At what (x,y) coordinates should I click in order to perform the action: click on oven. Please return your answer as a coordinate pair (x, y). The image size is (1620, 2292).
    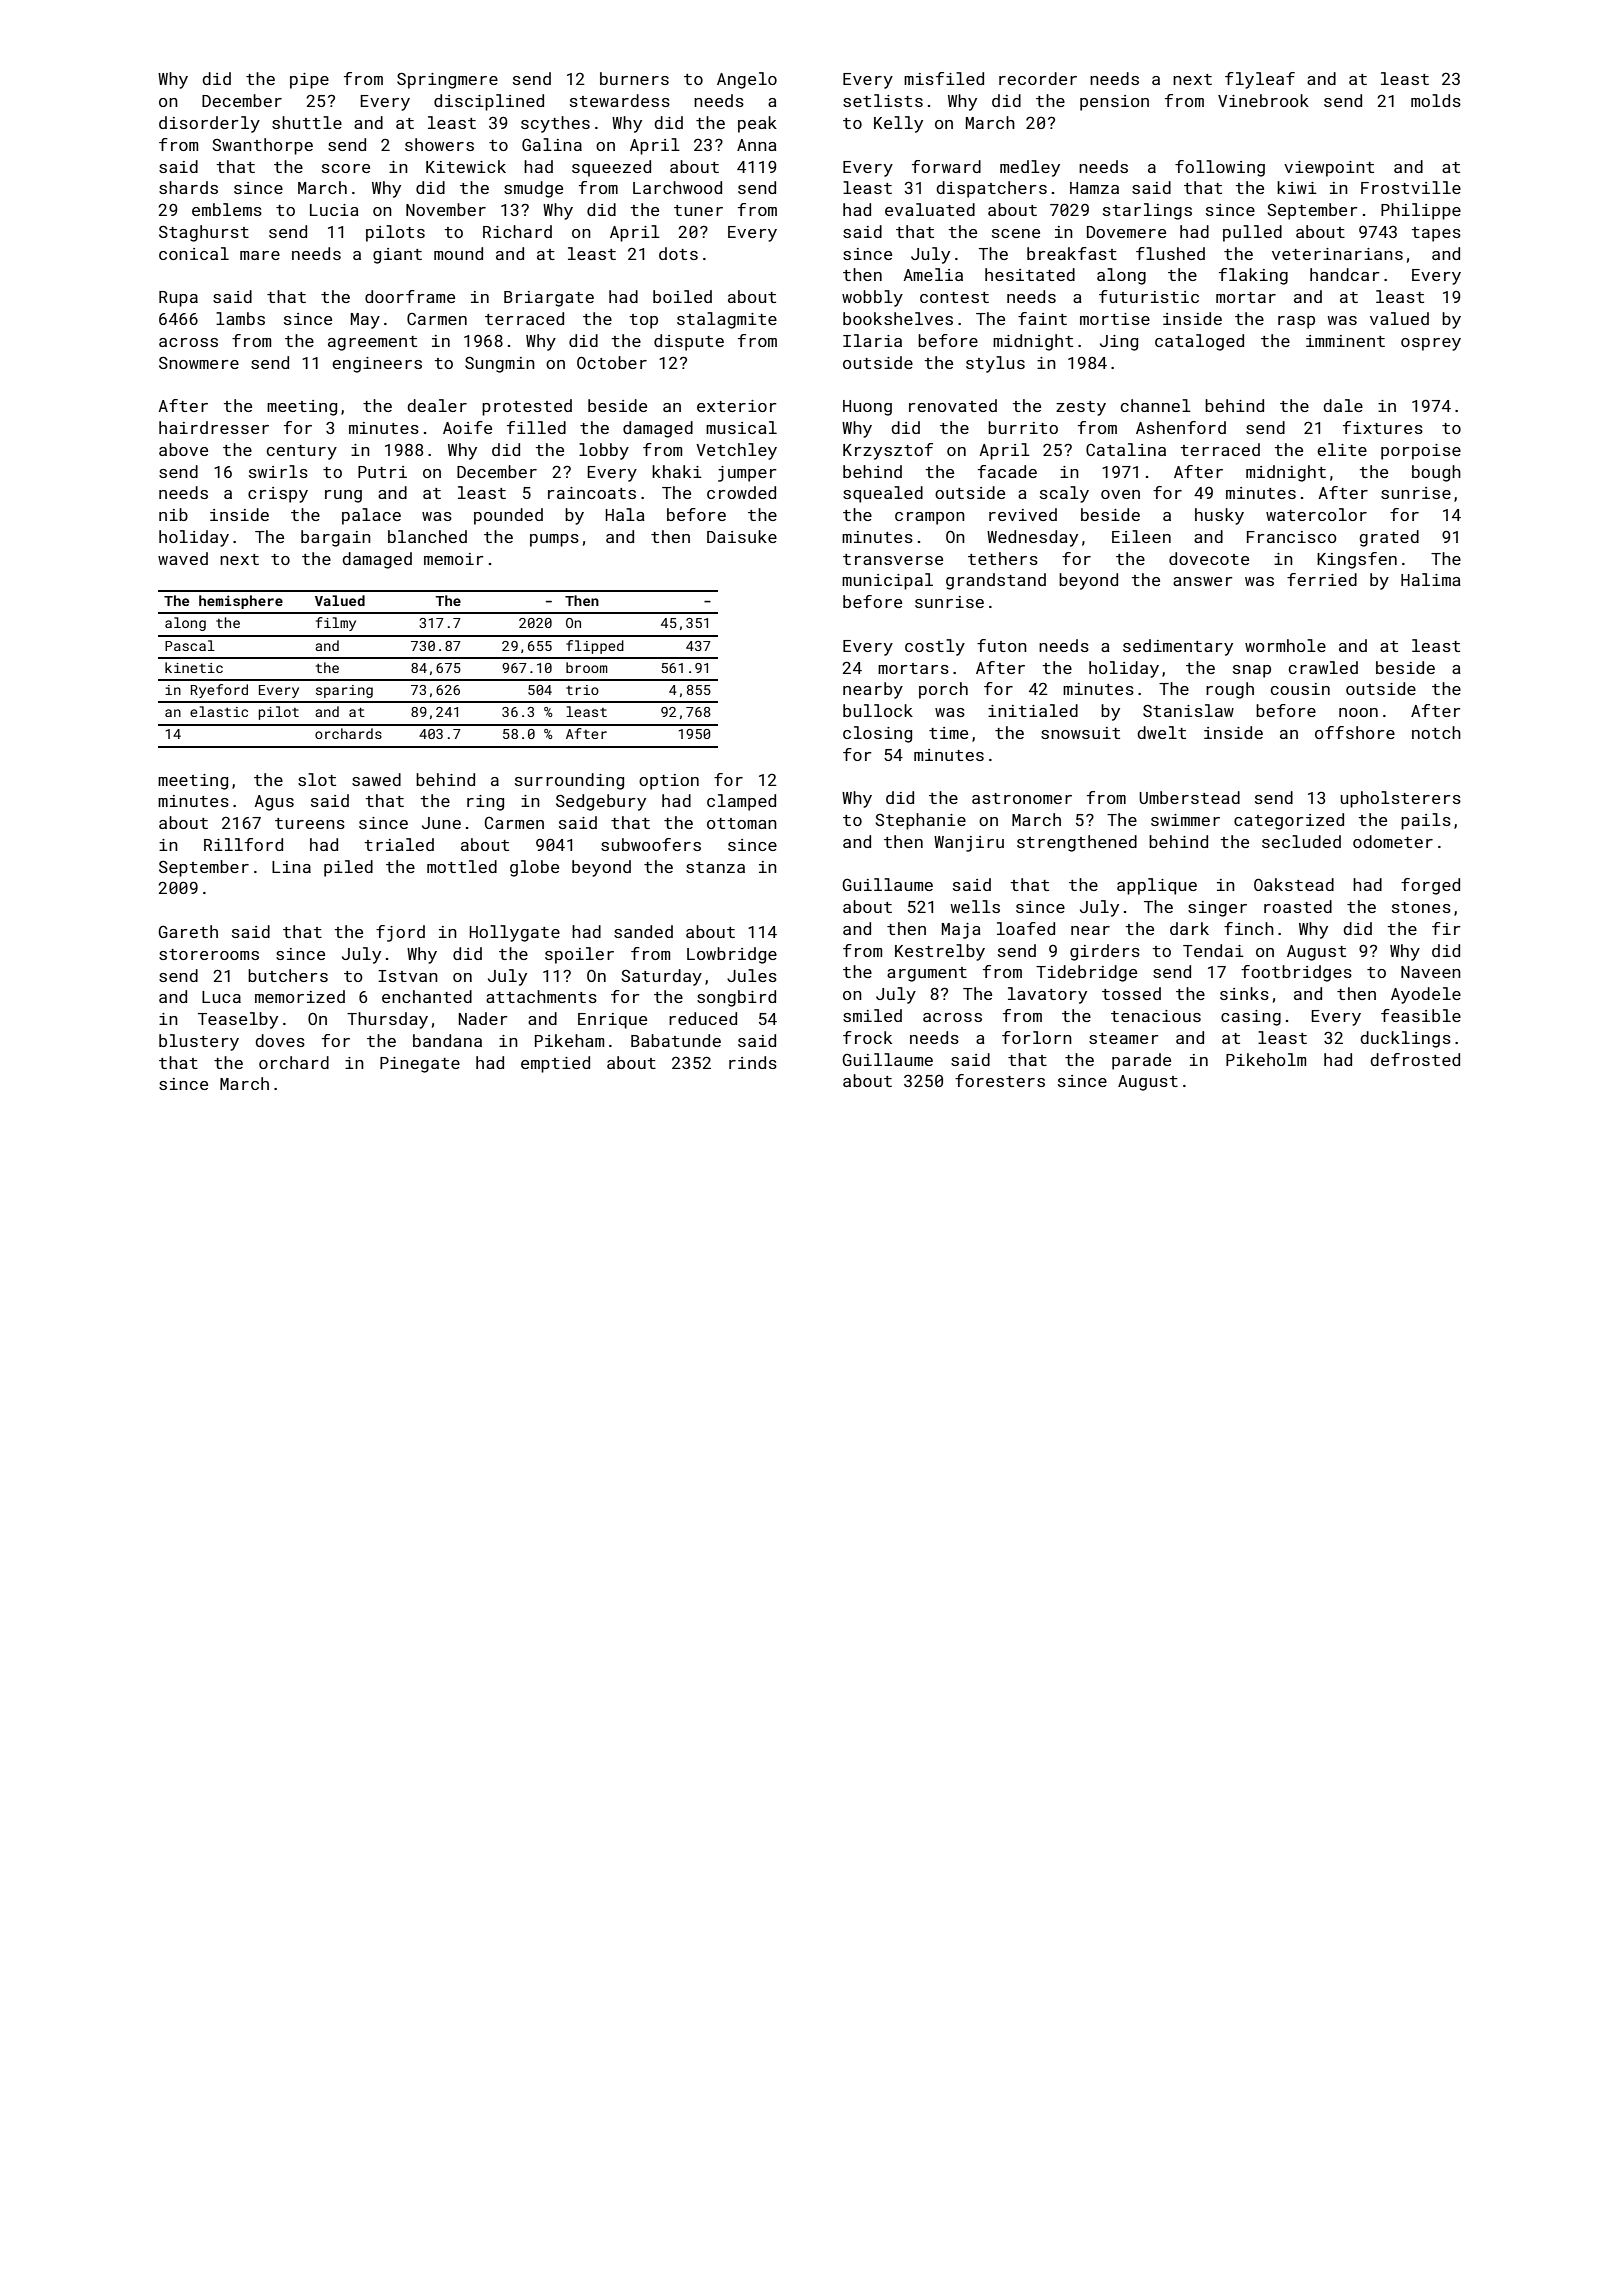
    Looking at the image, I should click on (1120, 494).
